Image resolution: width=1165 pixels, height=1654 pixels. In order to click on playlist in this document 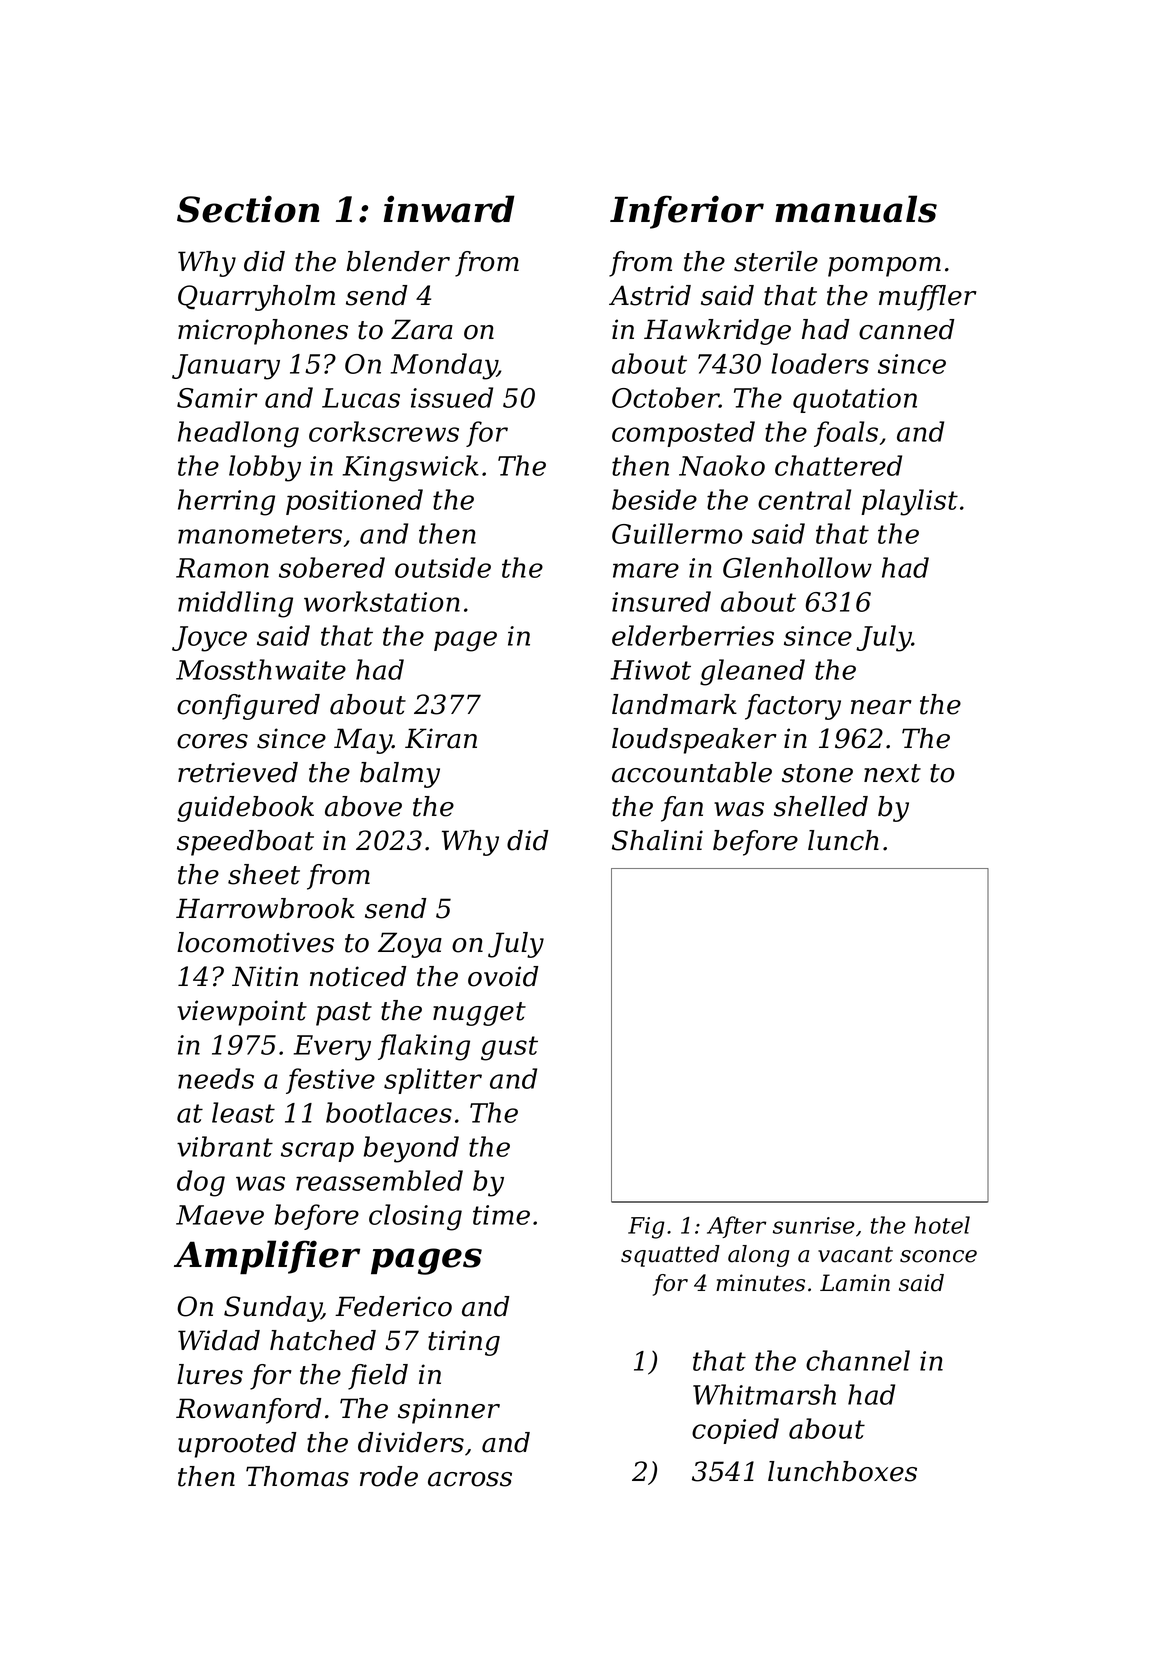, I will do `click(909, 502)`.
